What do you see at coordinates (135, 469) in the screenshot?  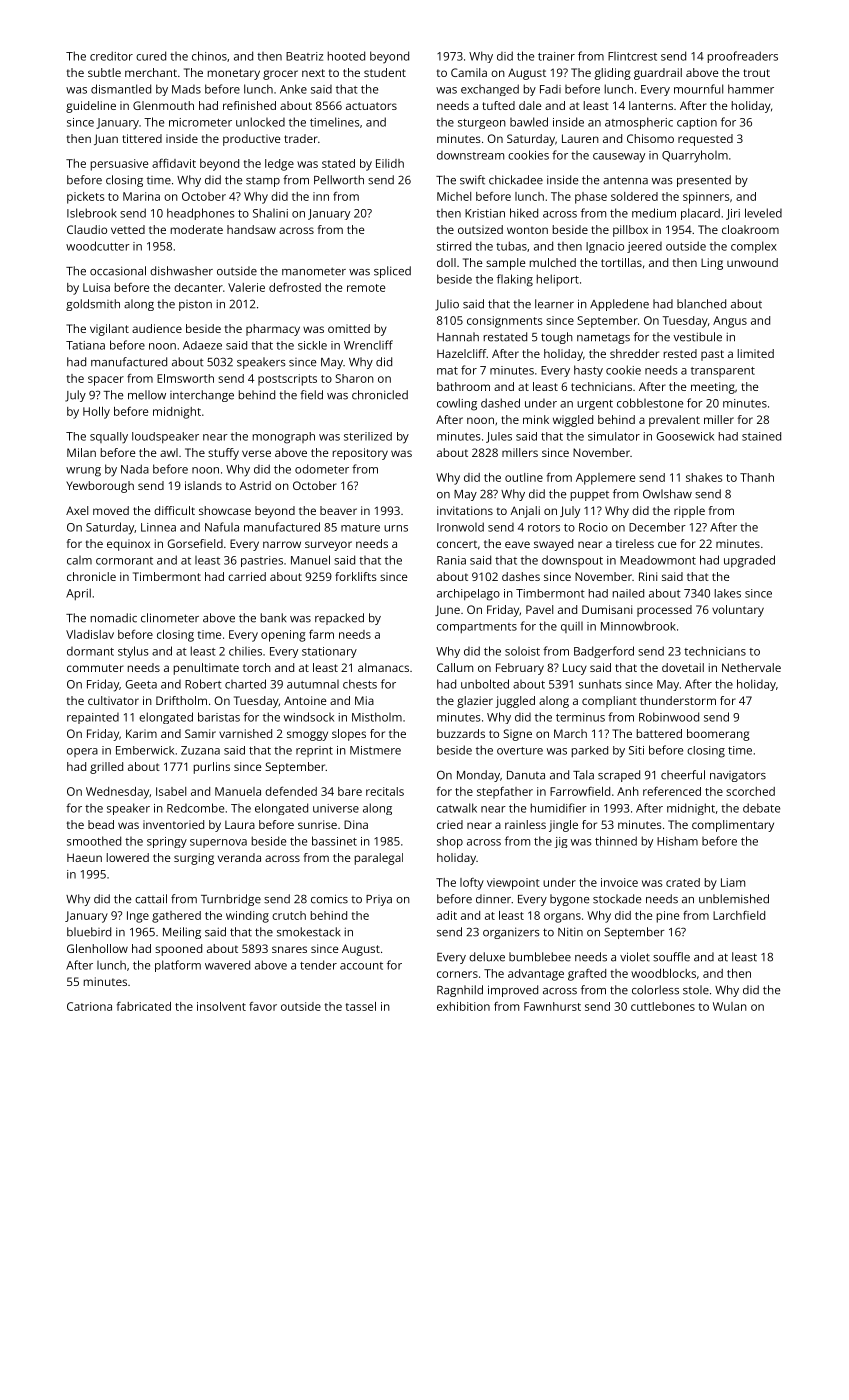 I see `Nada` at bounding box center [135, 469].
